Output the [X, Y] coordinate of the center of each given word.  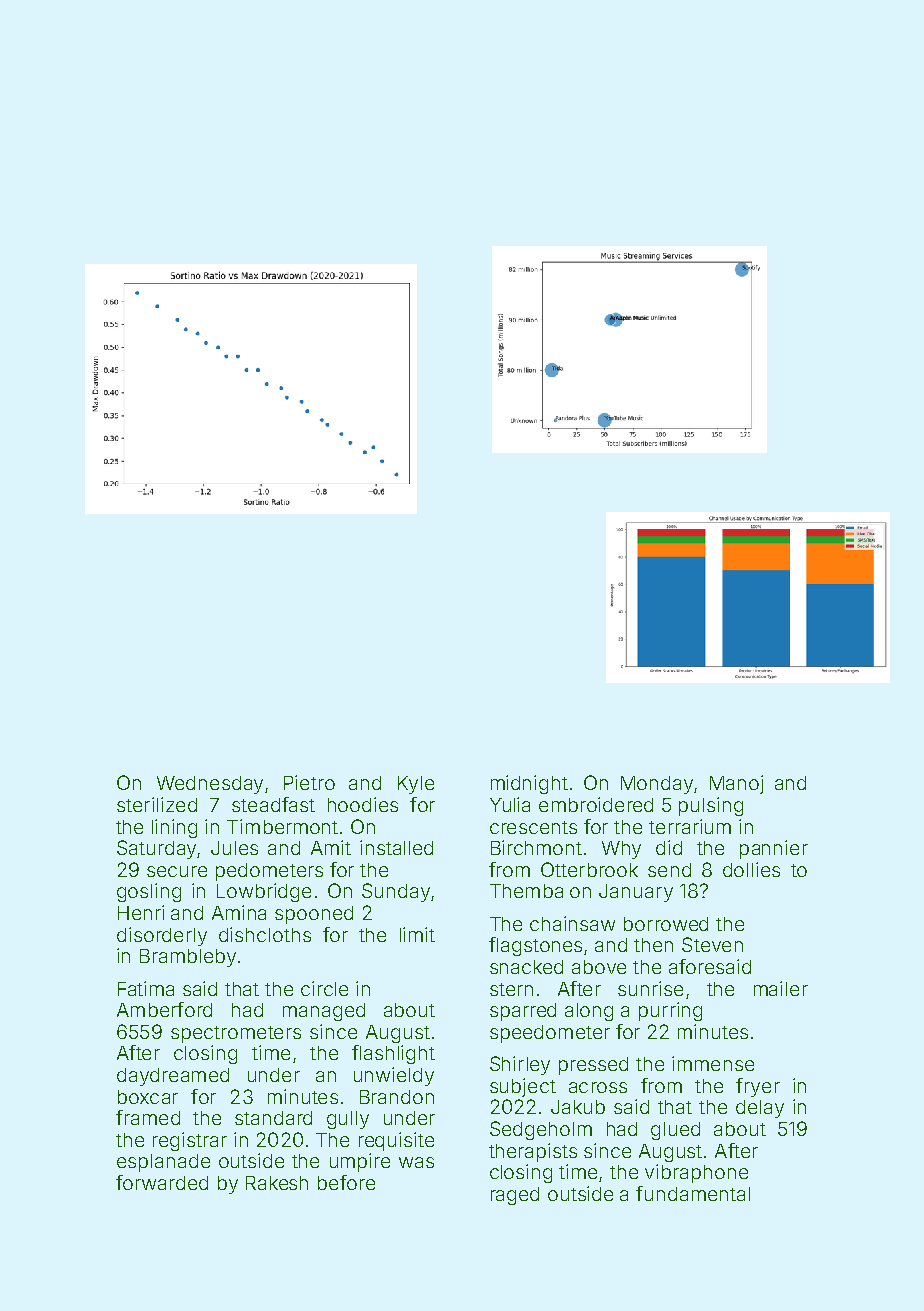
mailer [781, 988]
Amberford [164, 1009]
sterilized [157, 804]
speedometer [550, 1034]
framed [148, 1117]
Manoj [736, 784]
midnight [529, 784]
